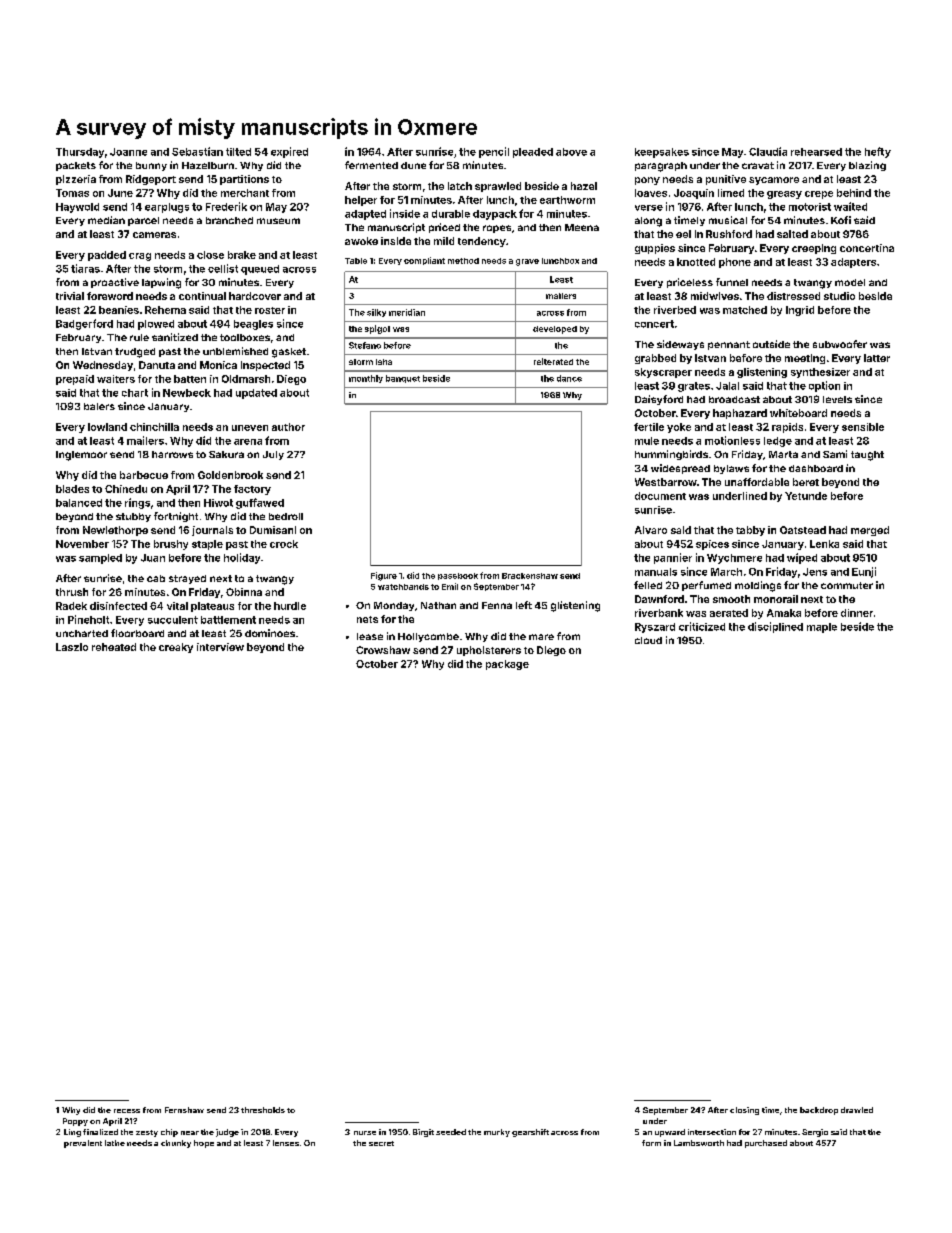 The width and height of the page is (952, 1233). I want to click on cloud, so click(648, 640).
